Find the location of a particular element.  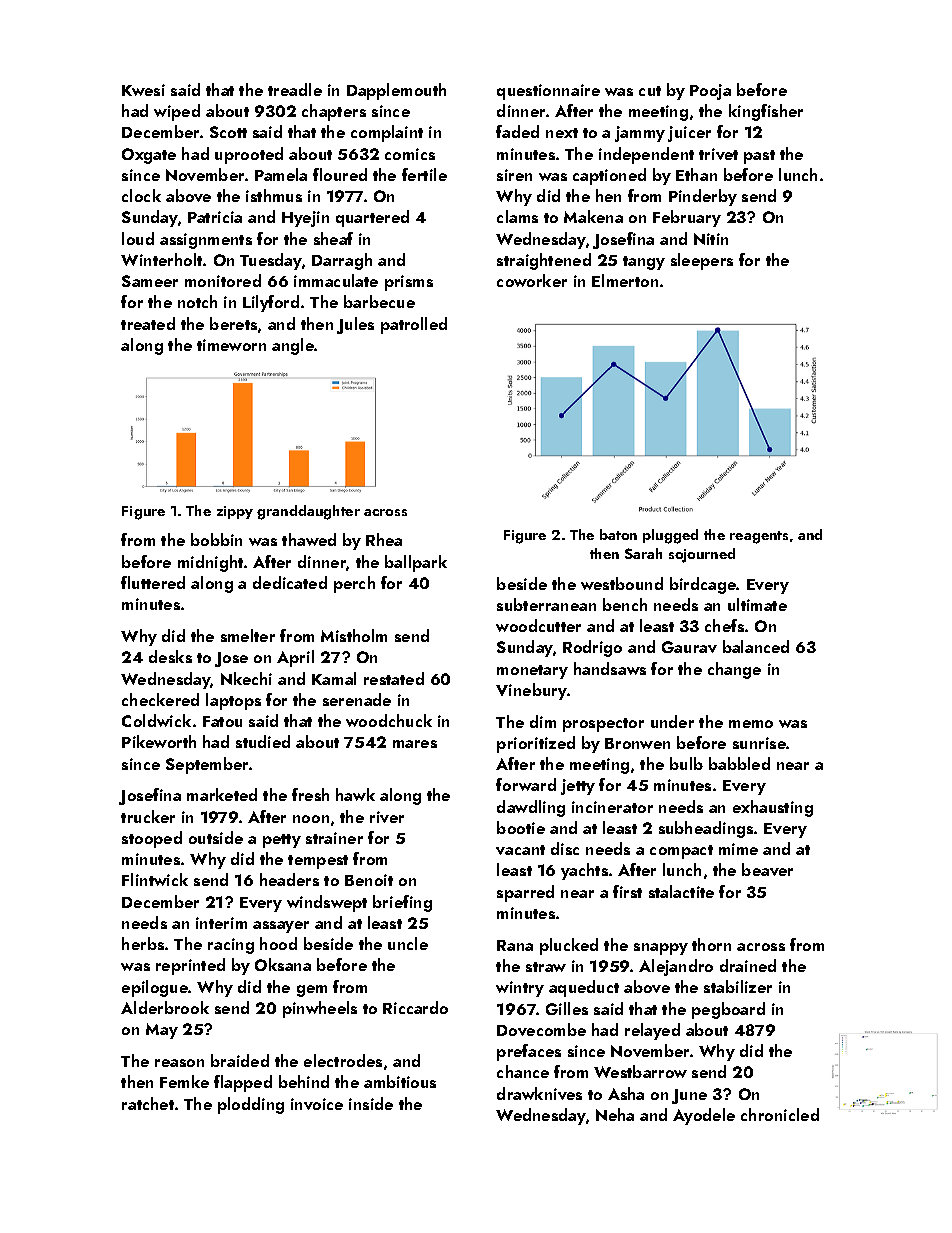

patrolled is located at coordinates (414, 325).
